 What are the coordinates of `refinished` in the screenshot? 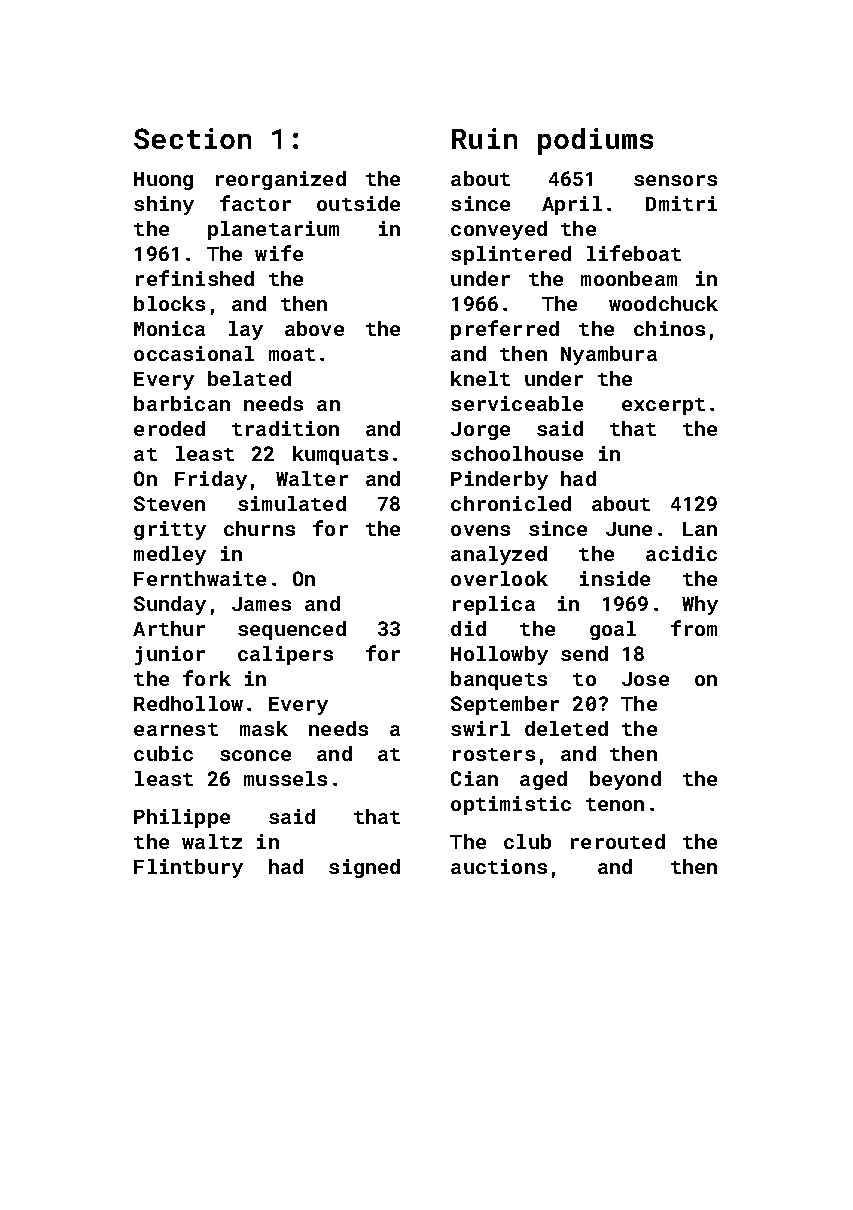 It's located at (195, 278).
